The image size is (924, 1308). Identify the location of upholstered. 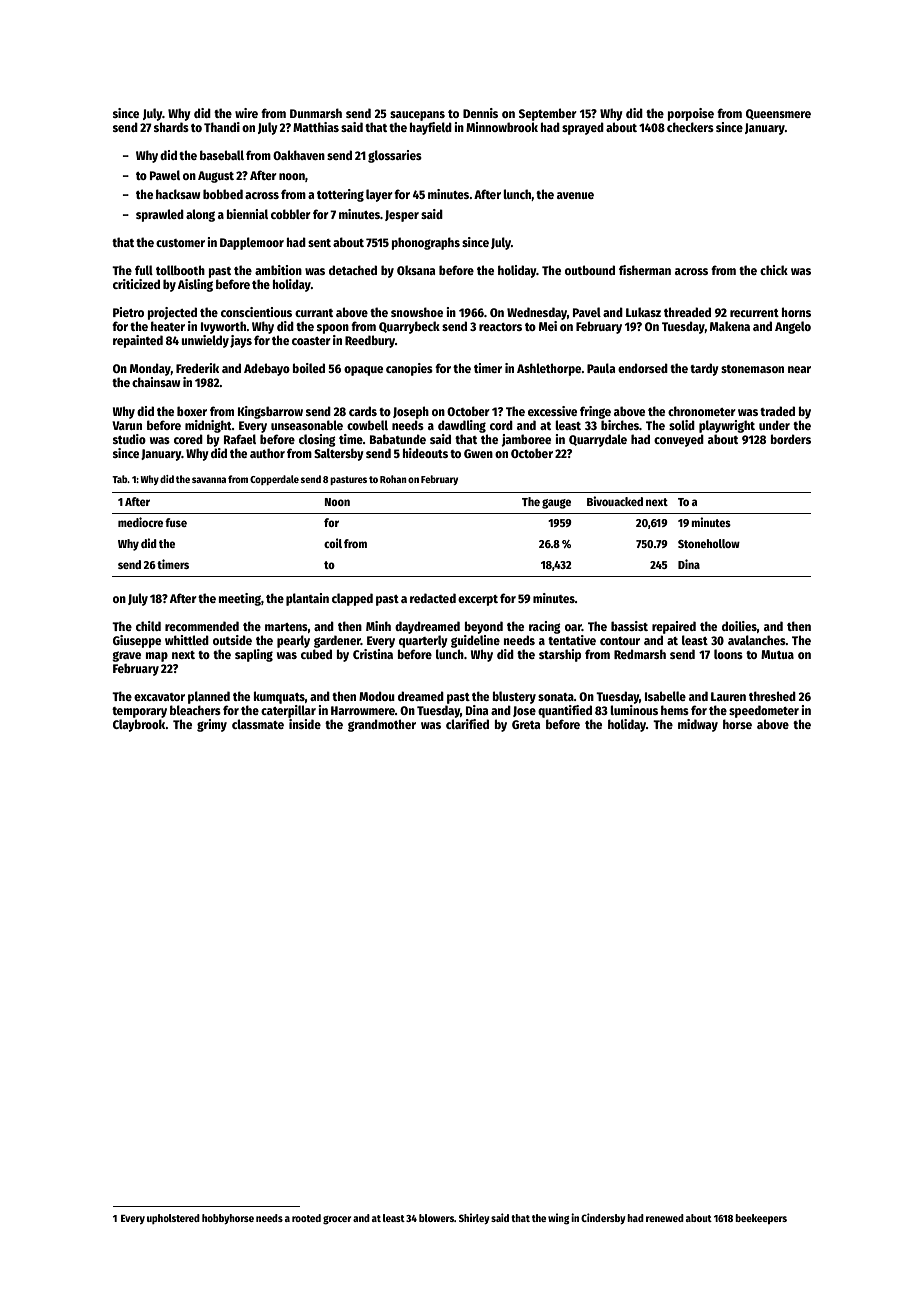
(173, 1219).
